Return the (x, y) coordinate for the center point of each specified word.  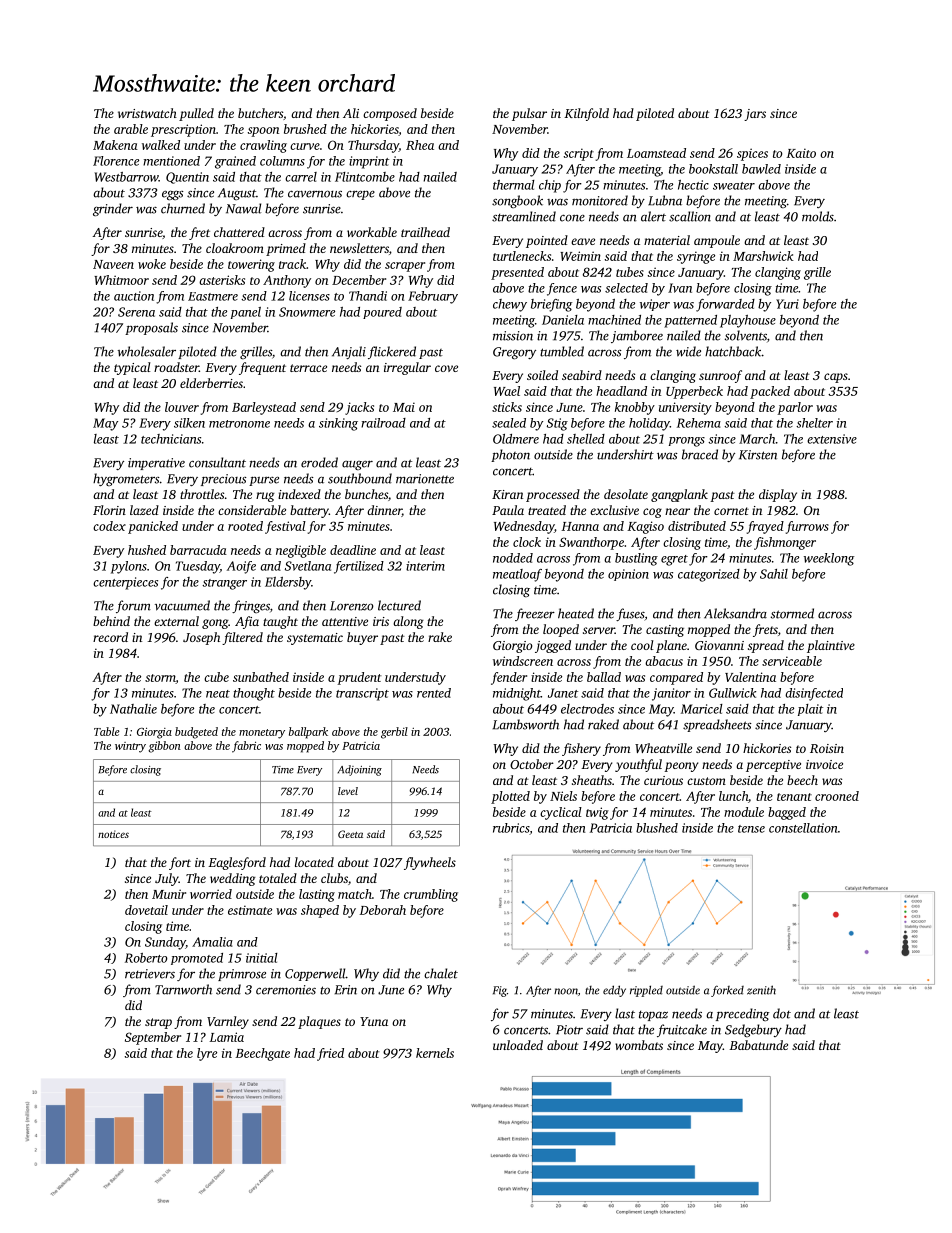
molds (818, 216)
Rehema (699, 423)
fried (330, 1054)
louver (182, 407)
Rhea (420, 145)
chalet (441, 973)
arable (131, 129)
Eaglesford (237, 863)
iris (381, 621)
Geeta (350, 834)
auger (357, 465)
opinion (628, 575)
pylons (129, 567)
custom (706, 781)
